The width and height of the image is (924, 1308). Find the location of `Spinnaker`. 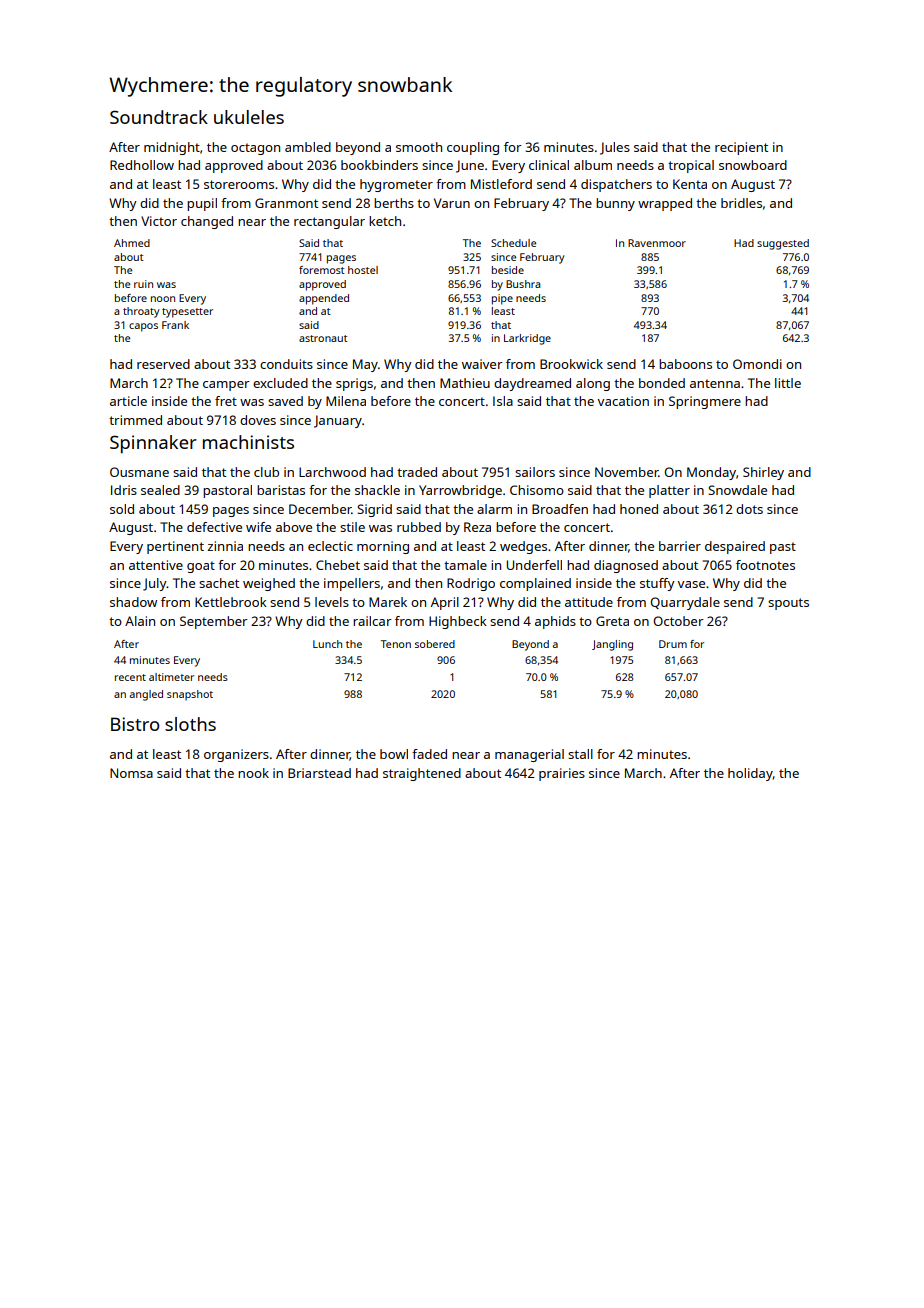

Spinnaker is located at coordinates (153, 444).
